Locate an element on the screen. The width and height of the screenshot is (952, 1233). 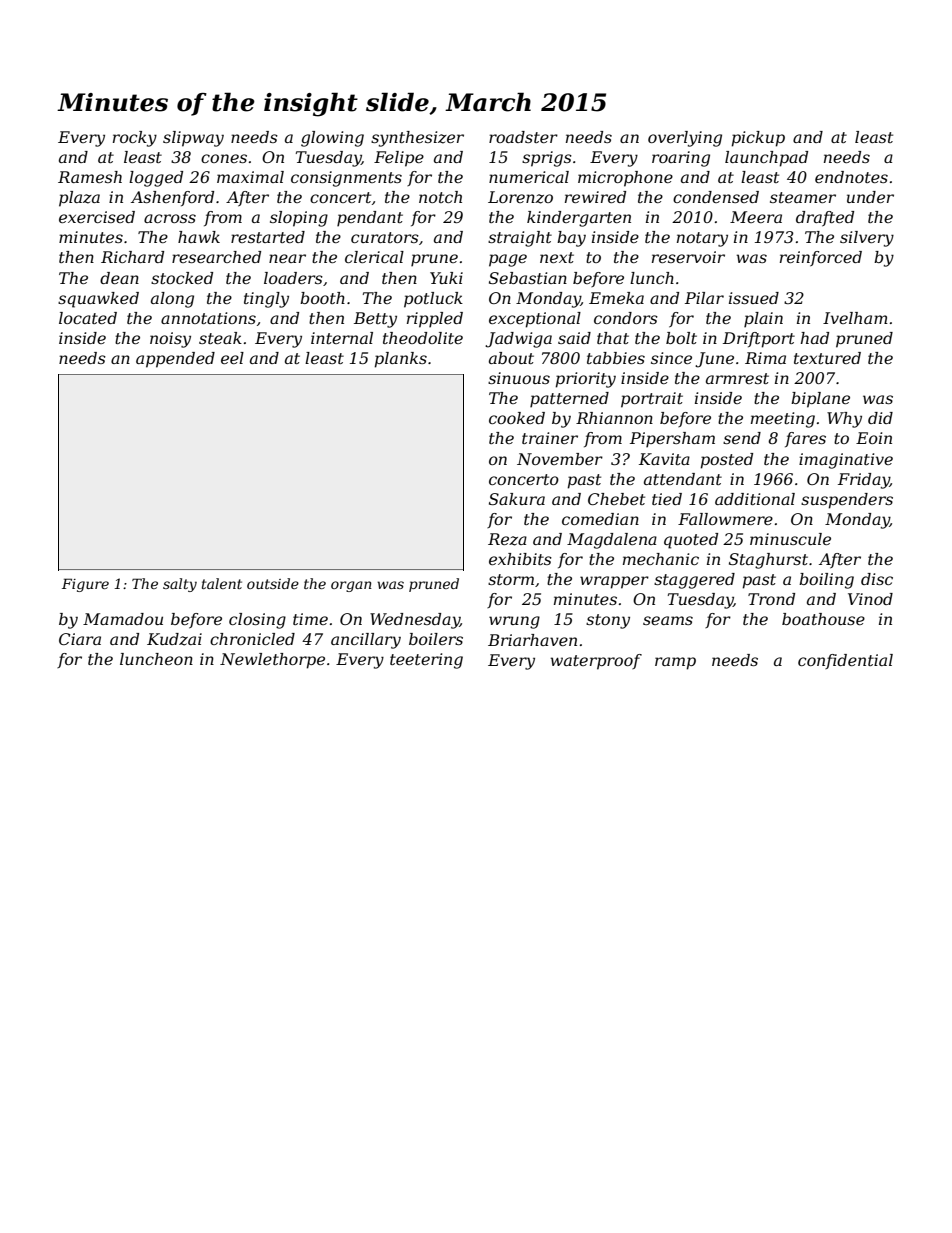
Wednesday is located at coordinates (415, 621).
